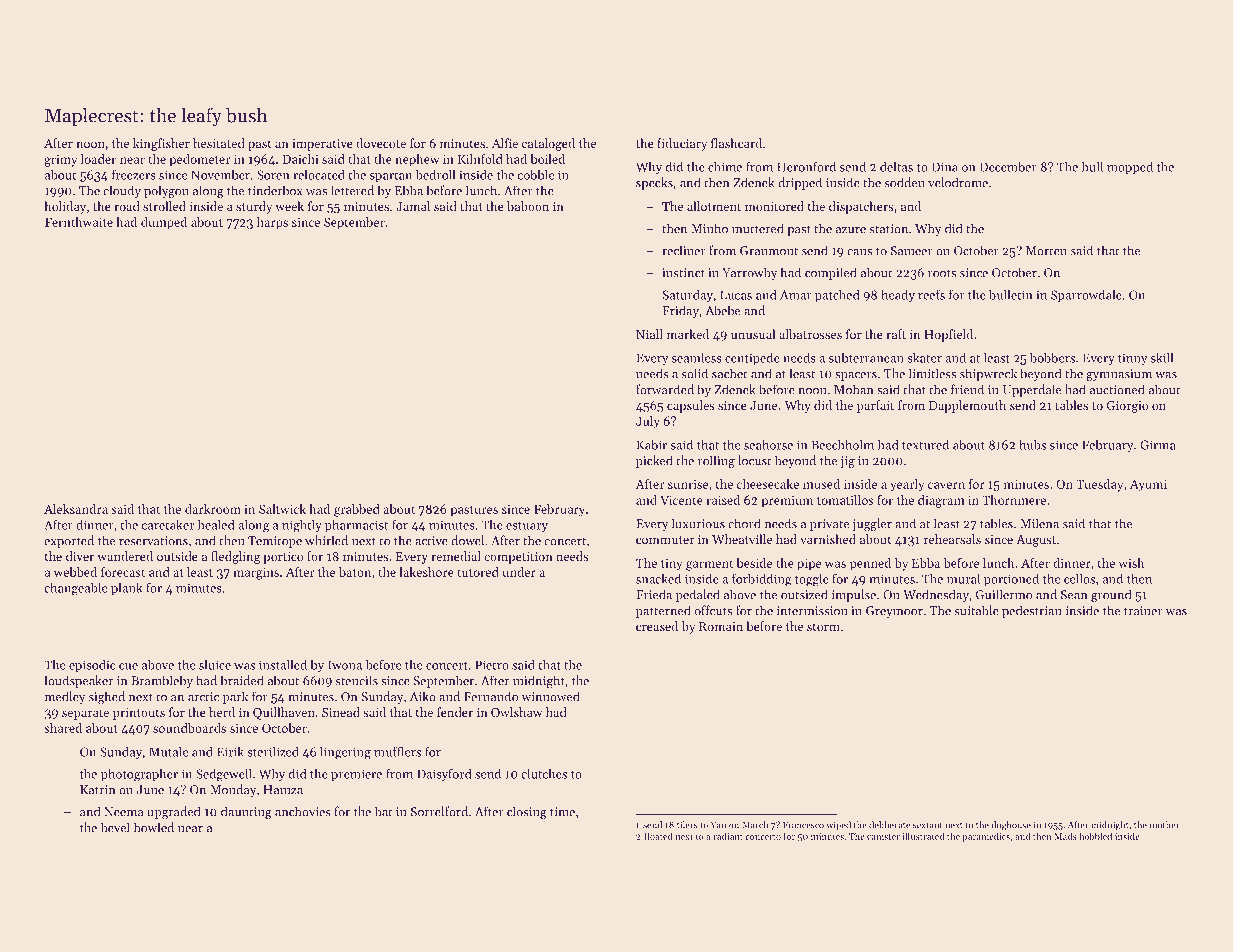  Describe the element at coordinates (76, 509) in the screenshot. I see `Aleksandra` at that location.
